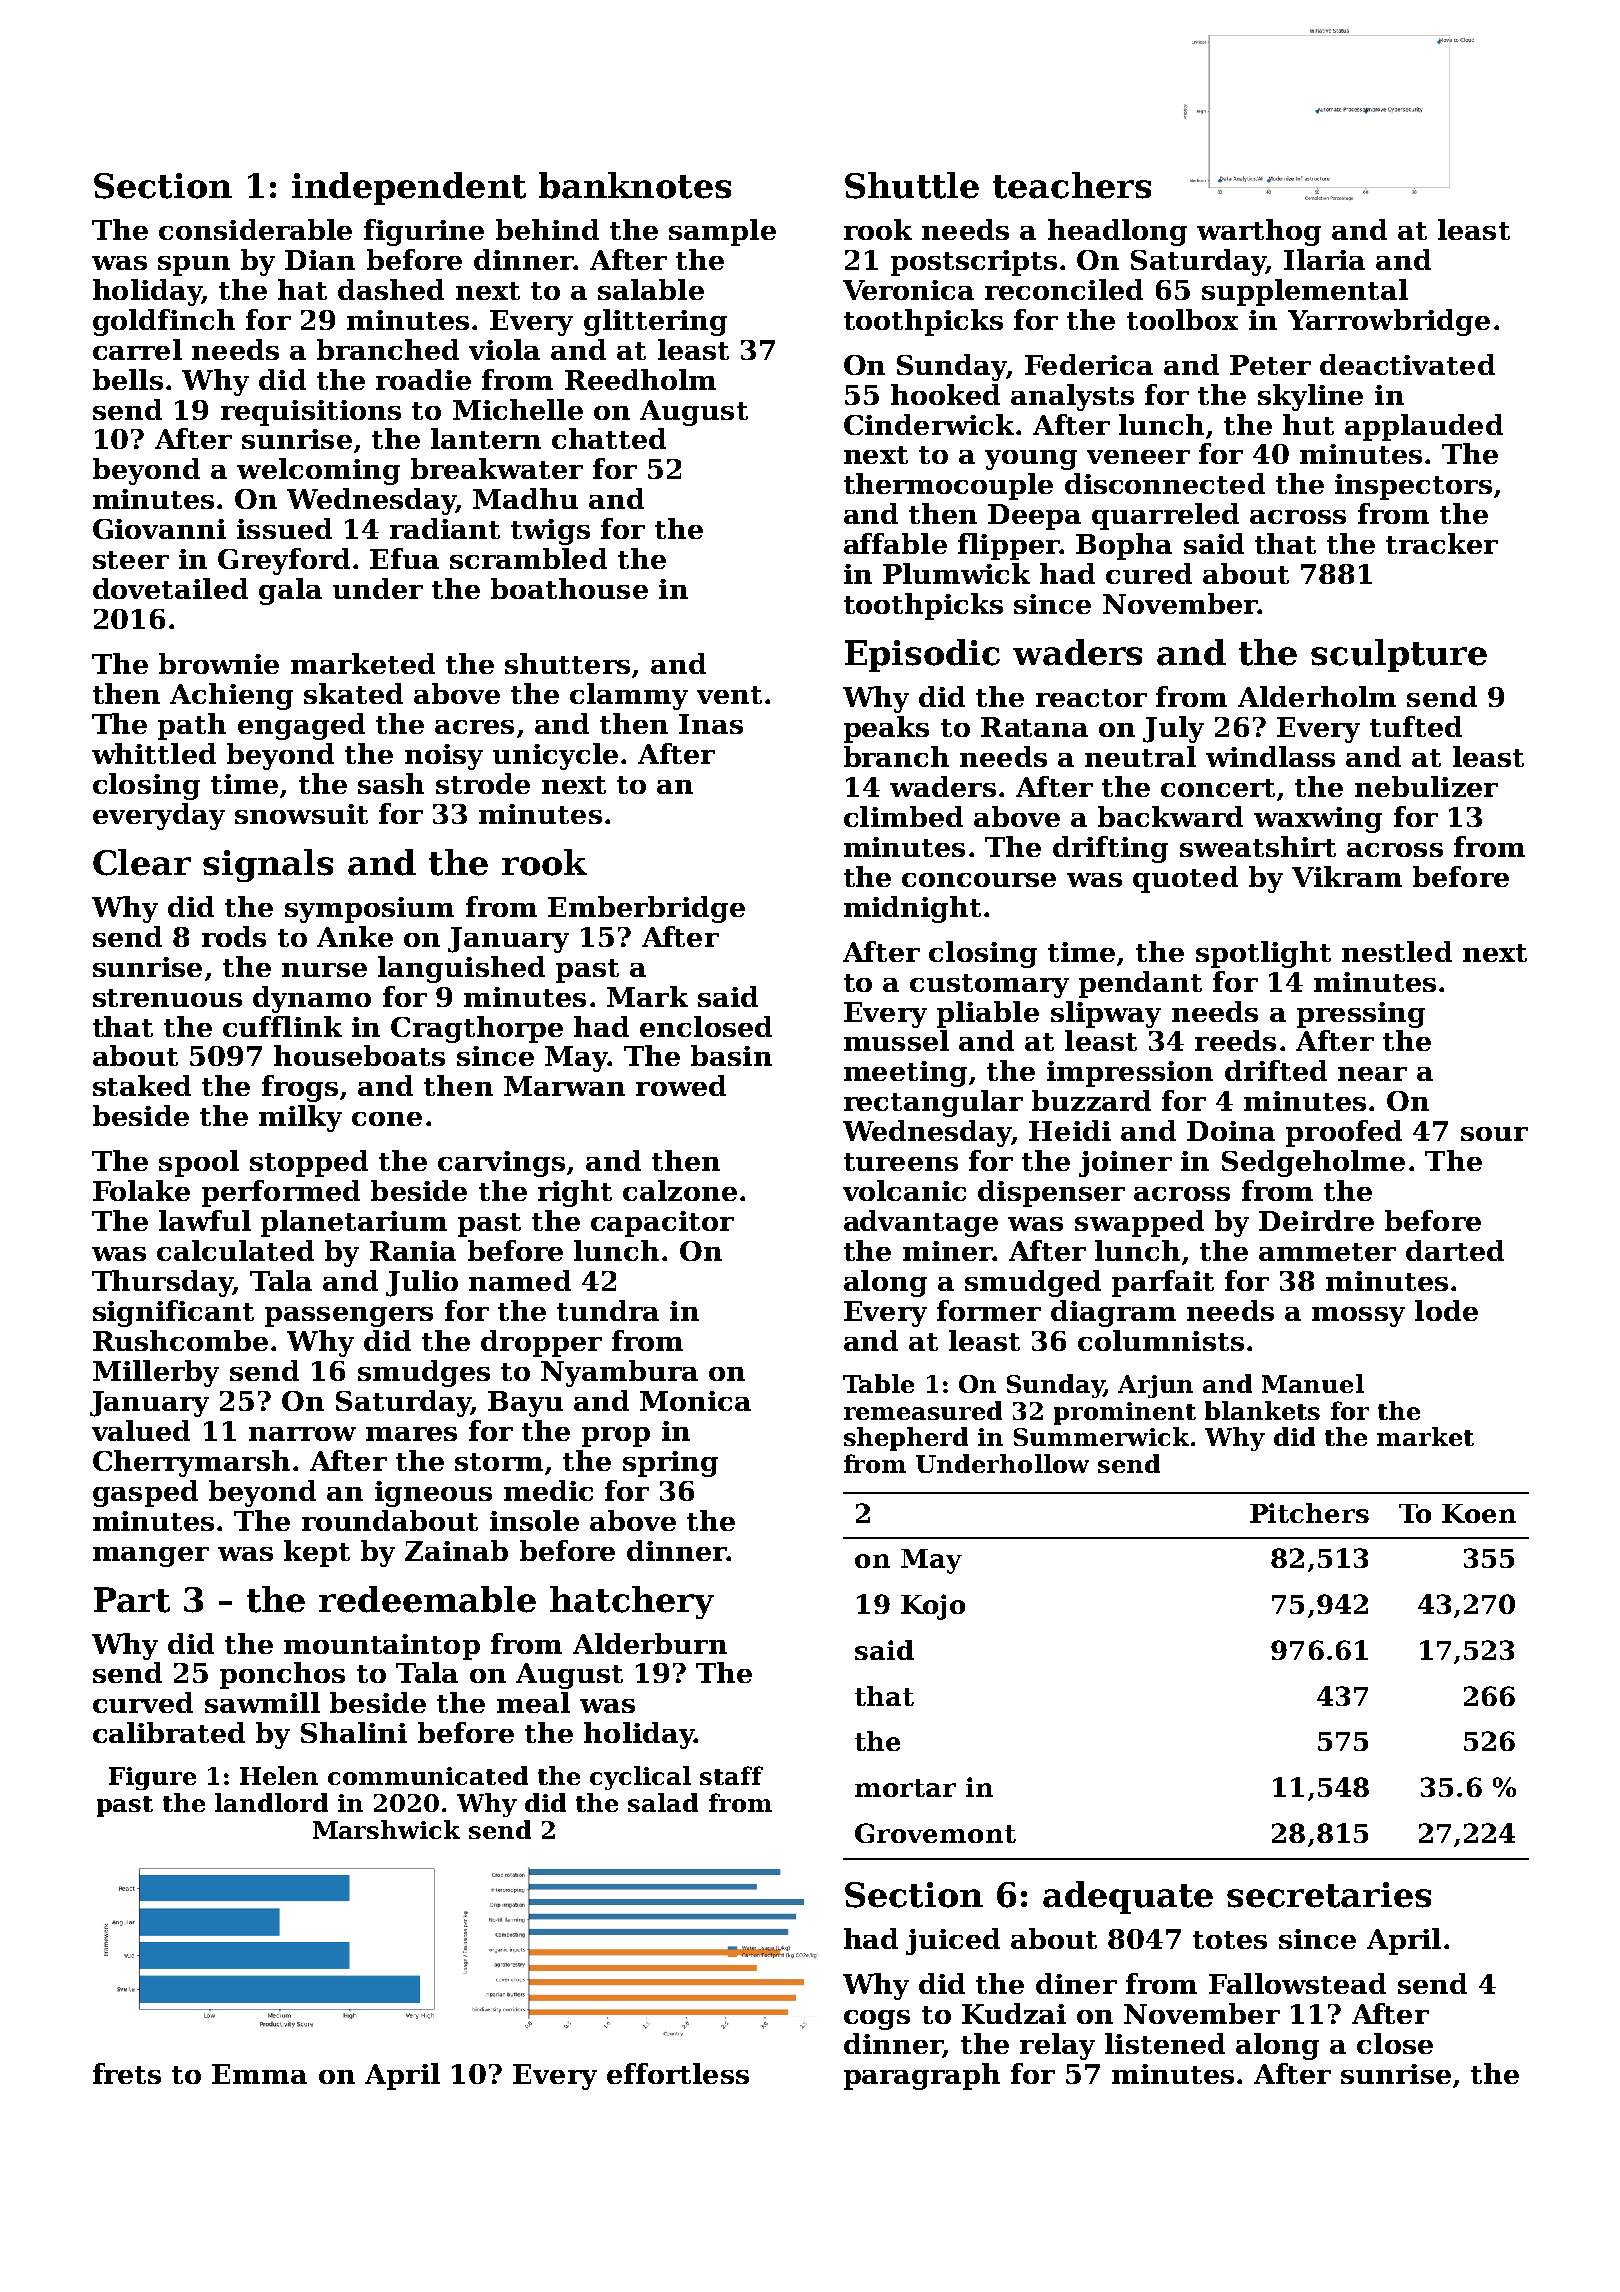  I want to click on warthog, so click(1259, 232).
